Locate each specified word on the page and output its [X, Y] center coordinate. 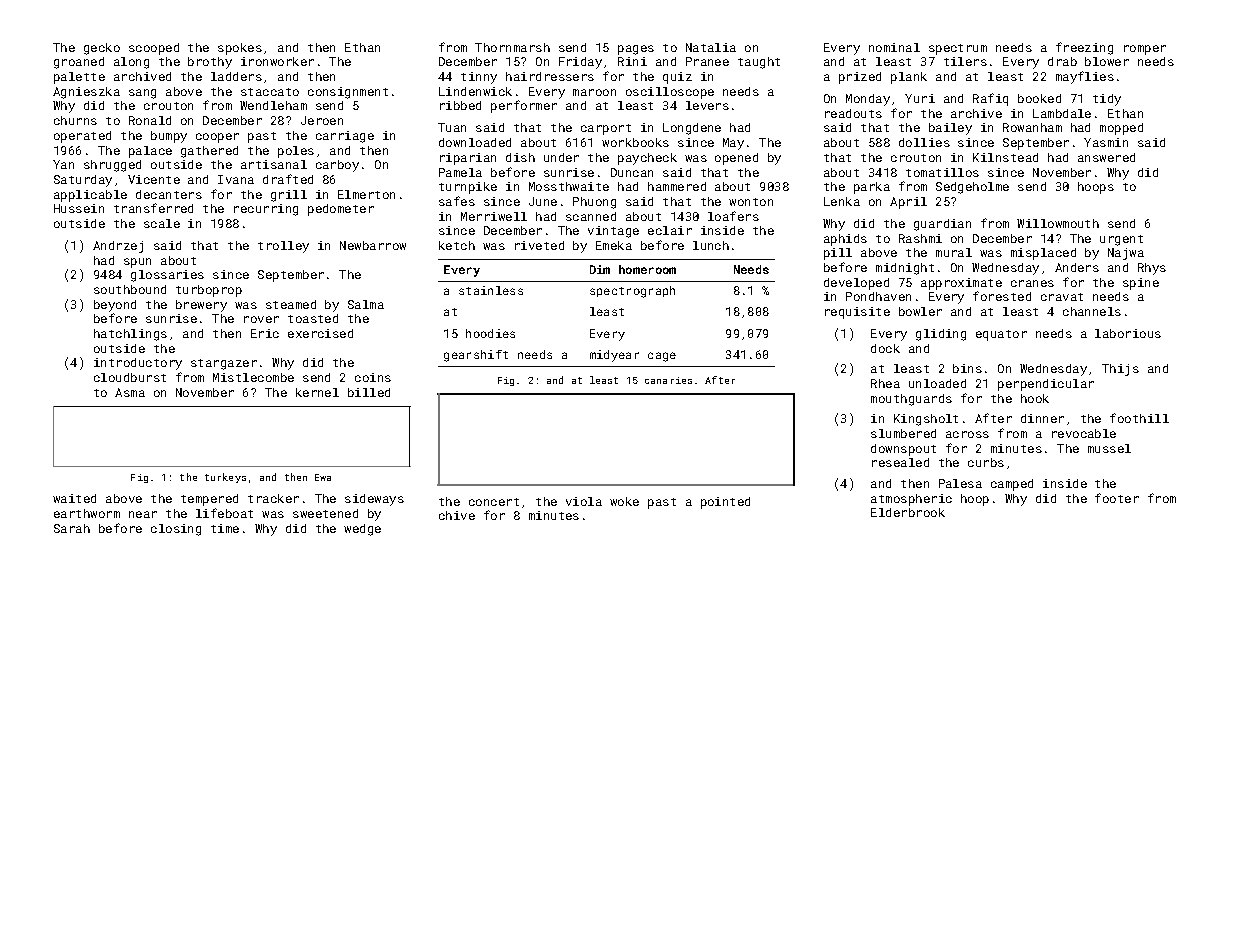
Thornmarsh [512, 47]
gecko [102, 49]
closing [176, 530]
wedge [362, 530]
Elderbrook [908, 512]
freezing [1084, 48]
